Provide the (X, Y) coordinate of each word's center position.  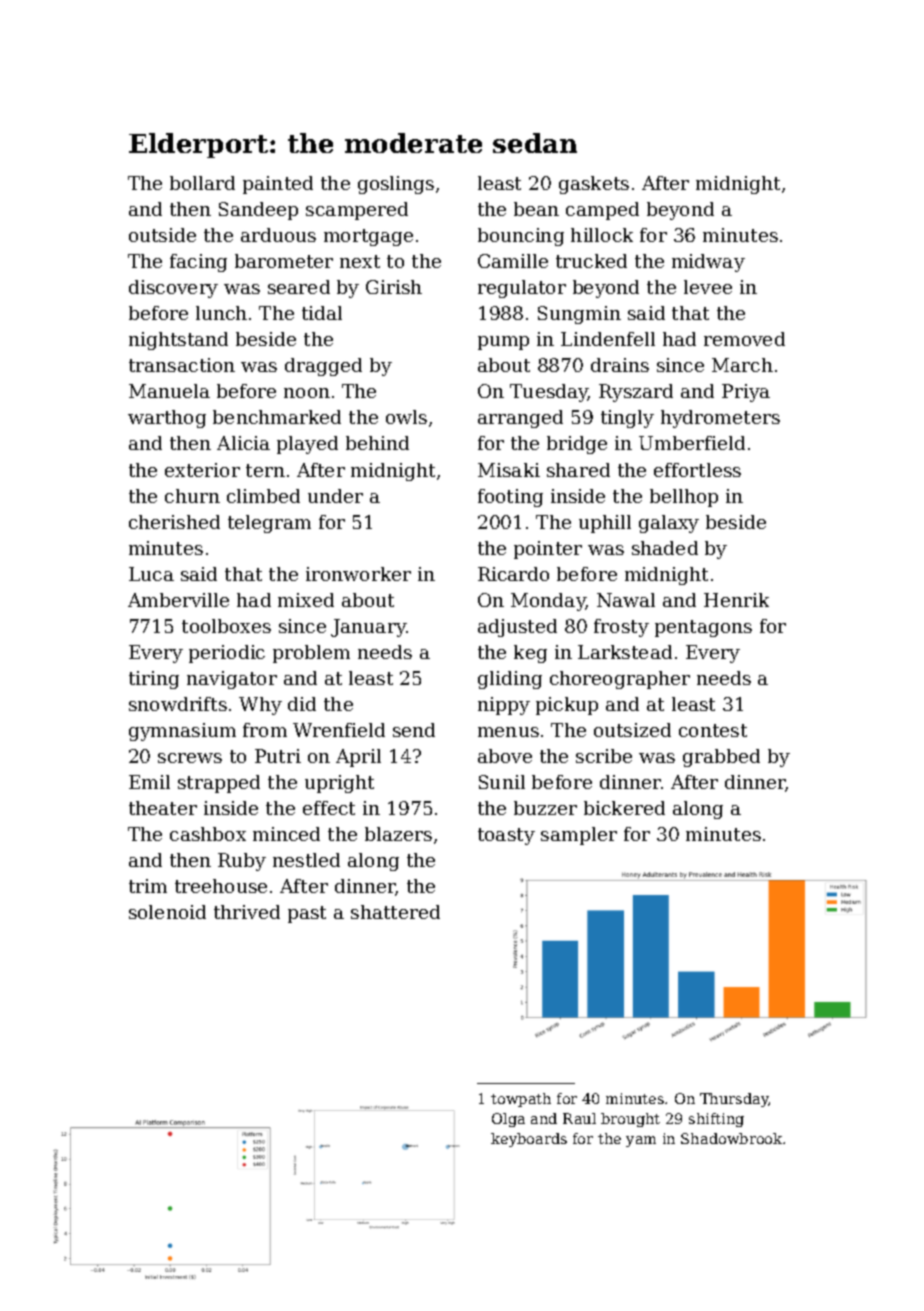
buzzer (545, 808)
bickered (624, 808)
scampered (357, 211)
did (302, 704)
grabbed (721, 758)
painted (278, 185)
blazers (398, 834)
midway (708, 263)
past (307, 914)
